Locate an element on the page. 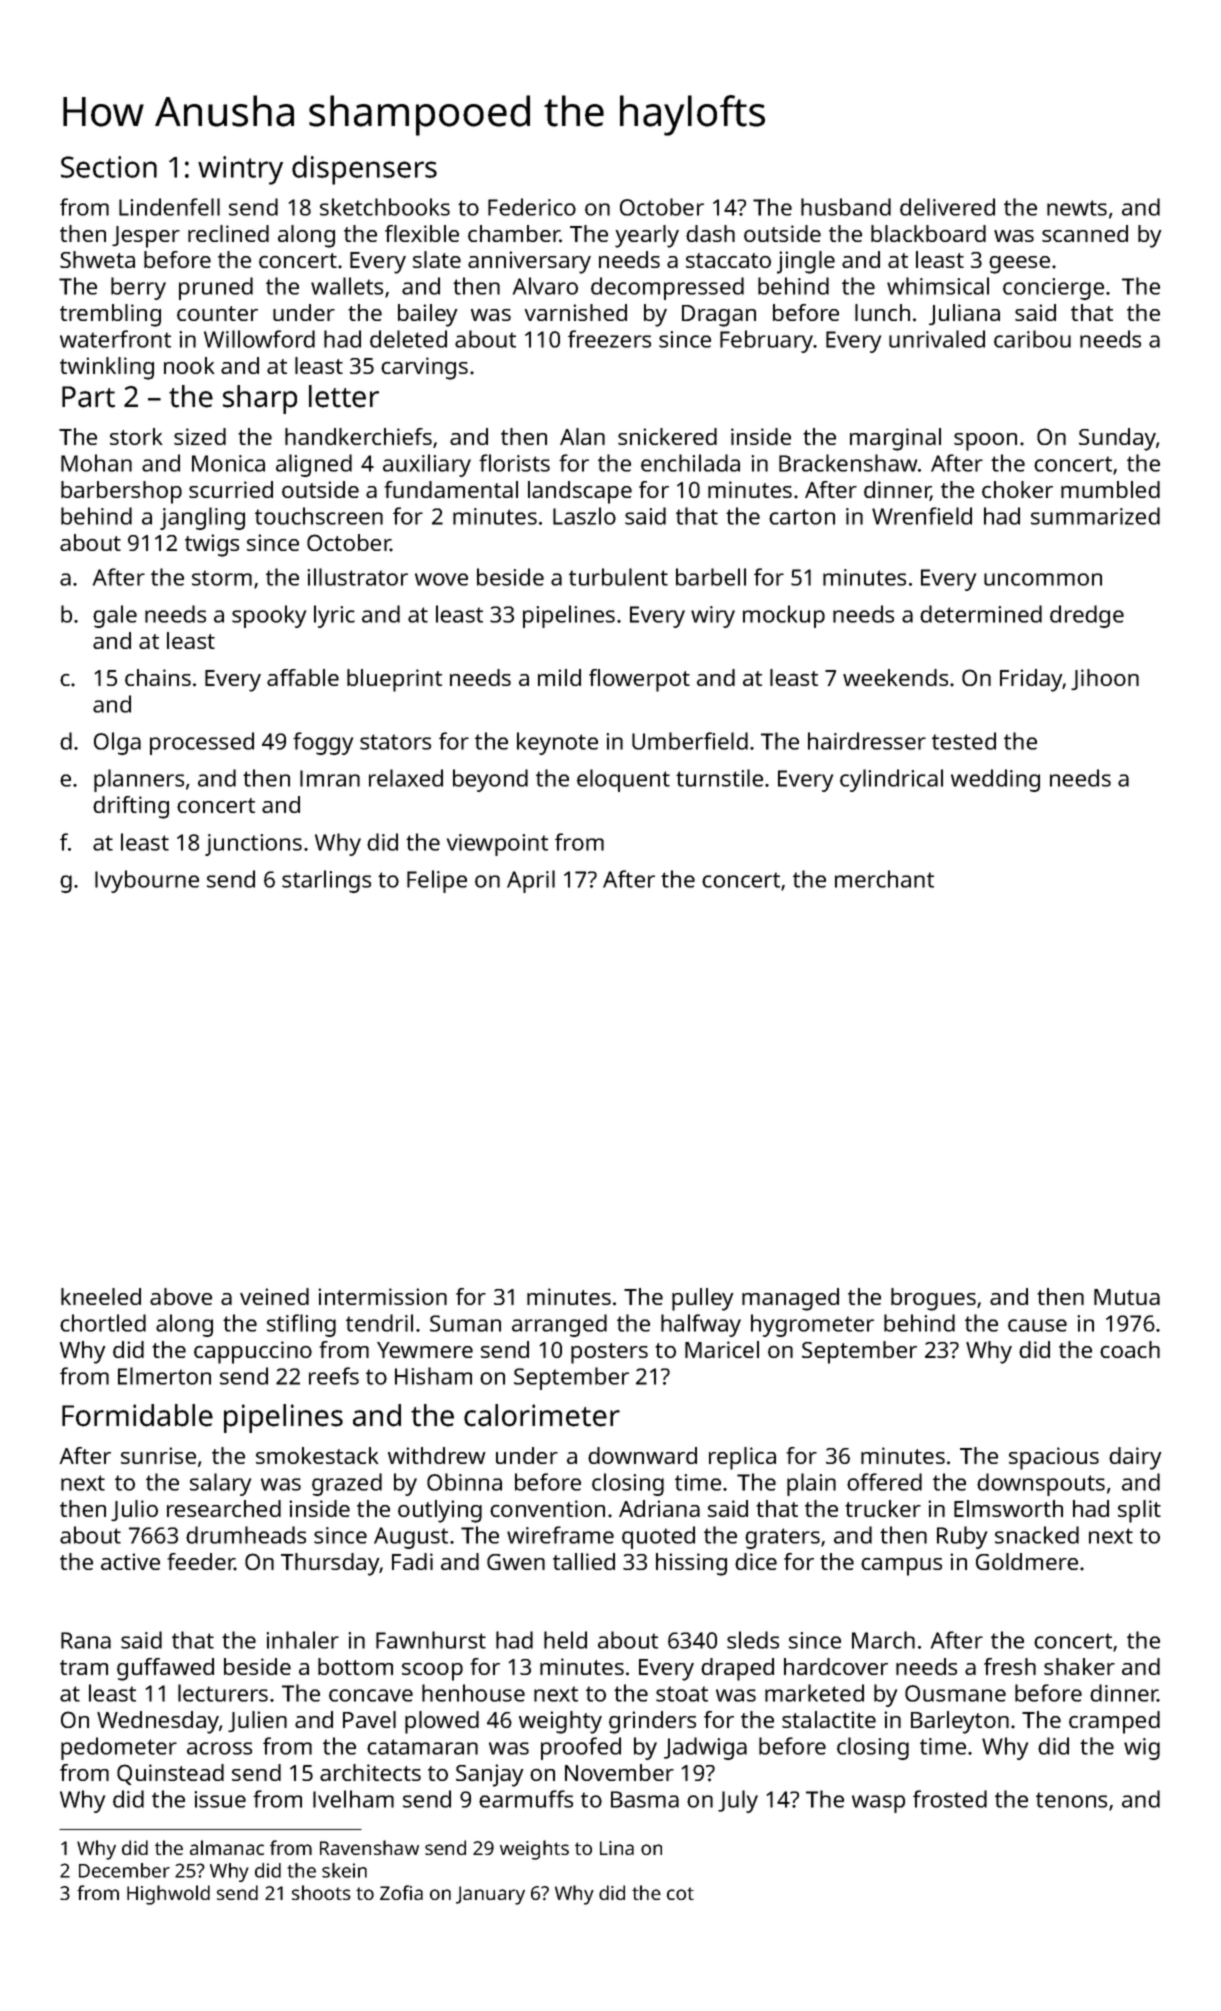  July is located at coordinates (738, 1801).
